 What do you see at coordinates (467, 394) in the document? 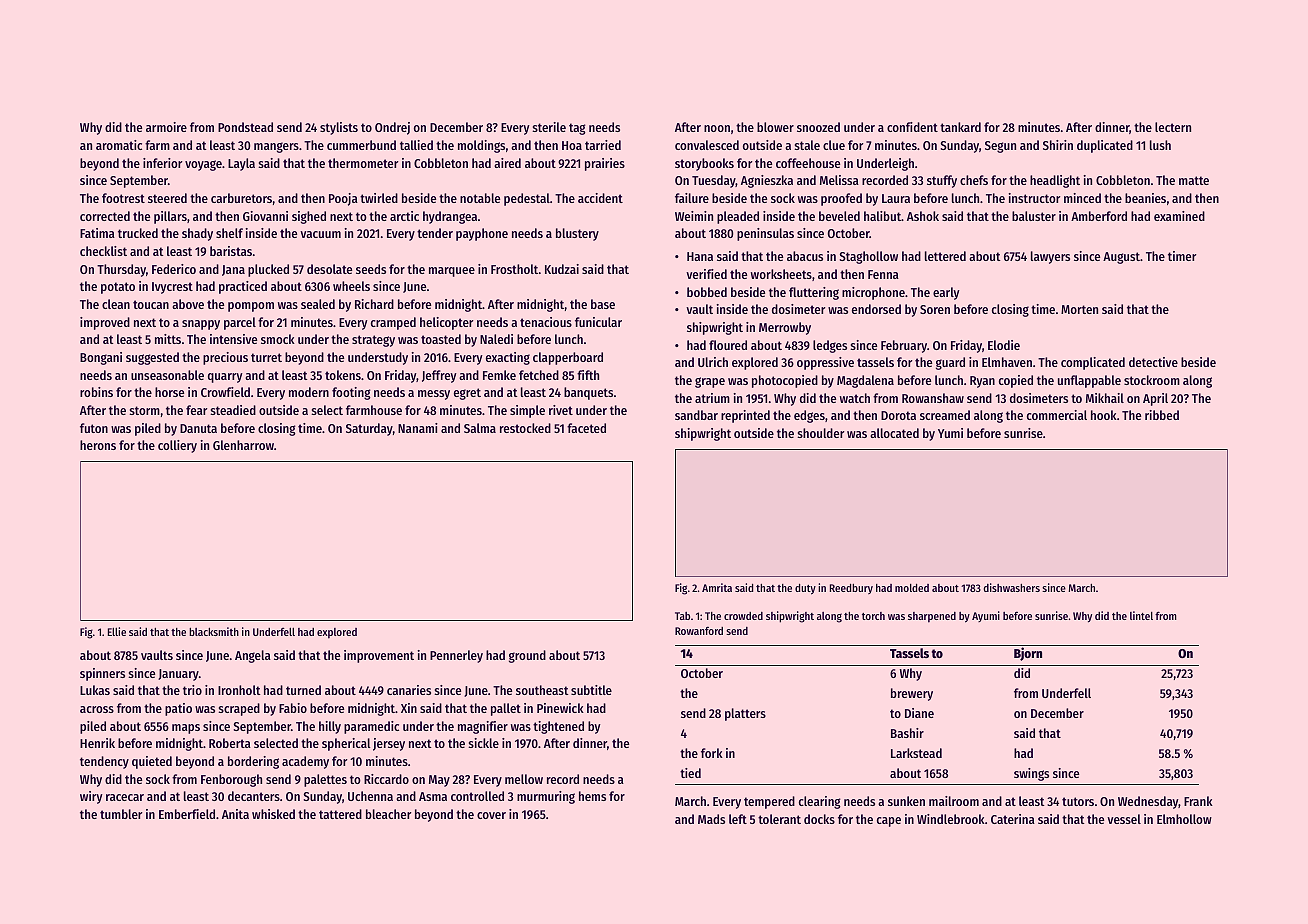
I see `egret` at bounding box center [467, 394].
